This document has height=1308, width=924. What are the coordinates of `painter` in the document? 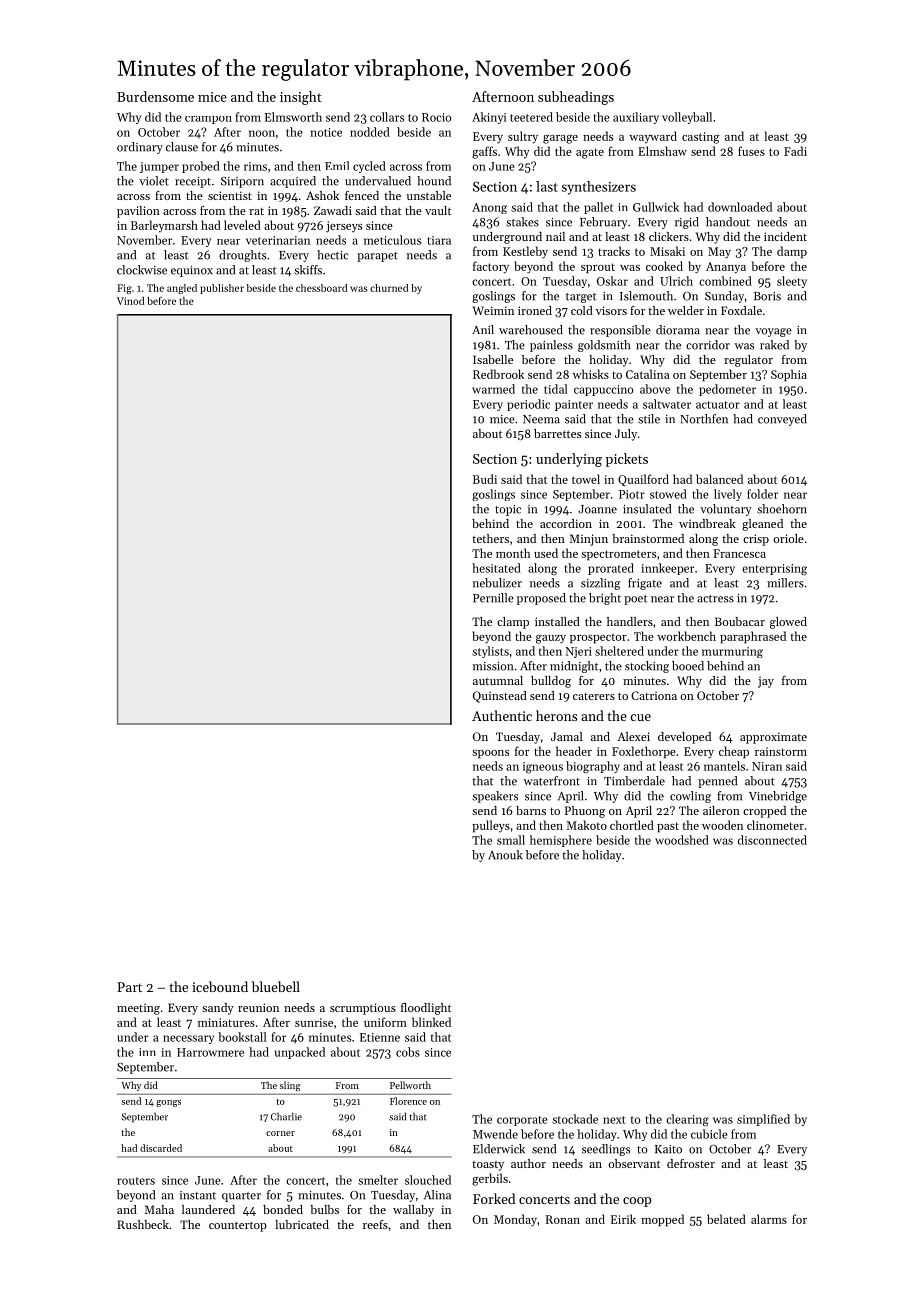 It's located at (574, 405).
